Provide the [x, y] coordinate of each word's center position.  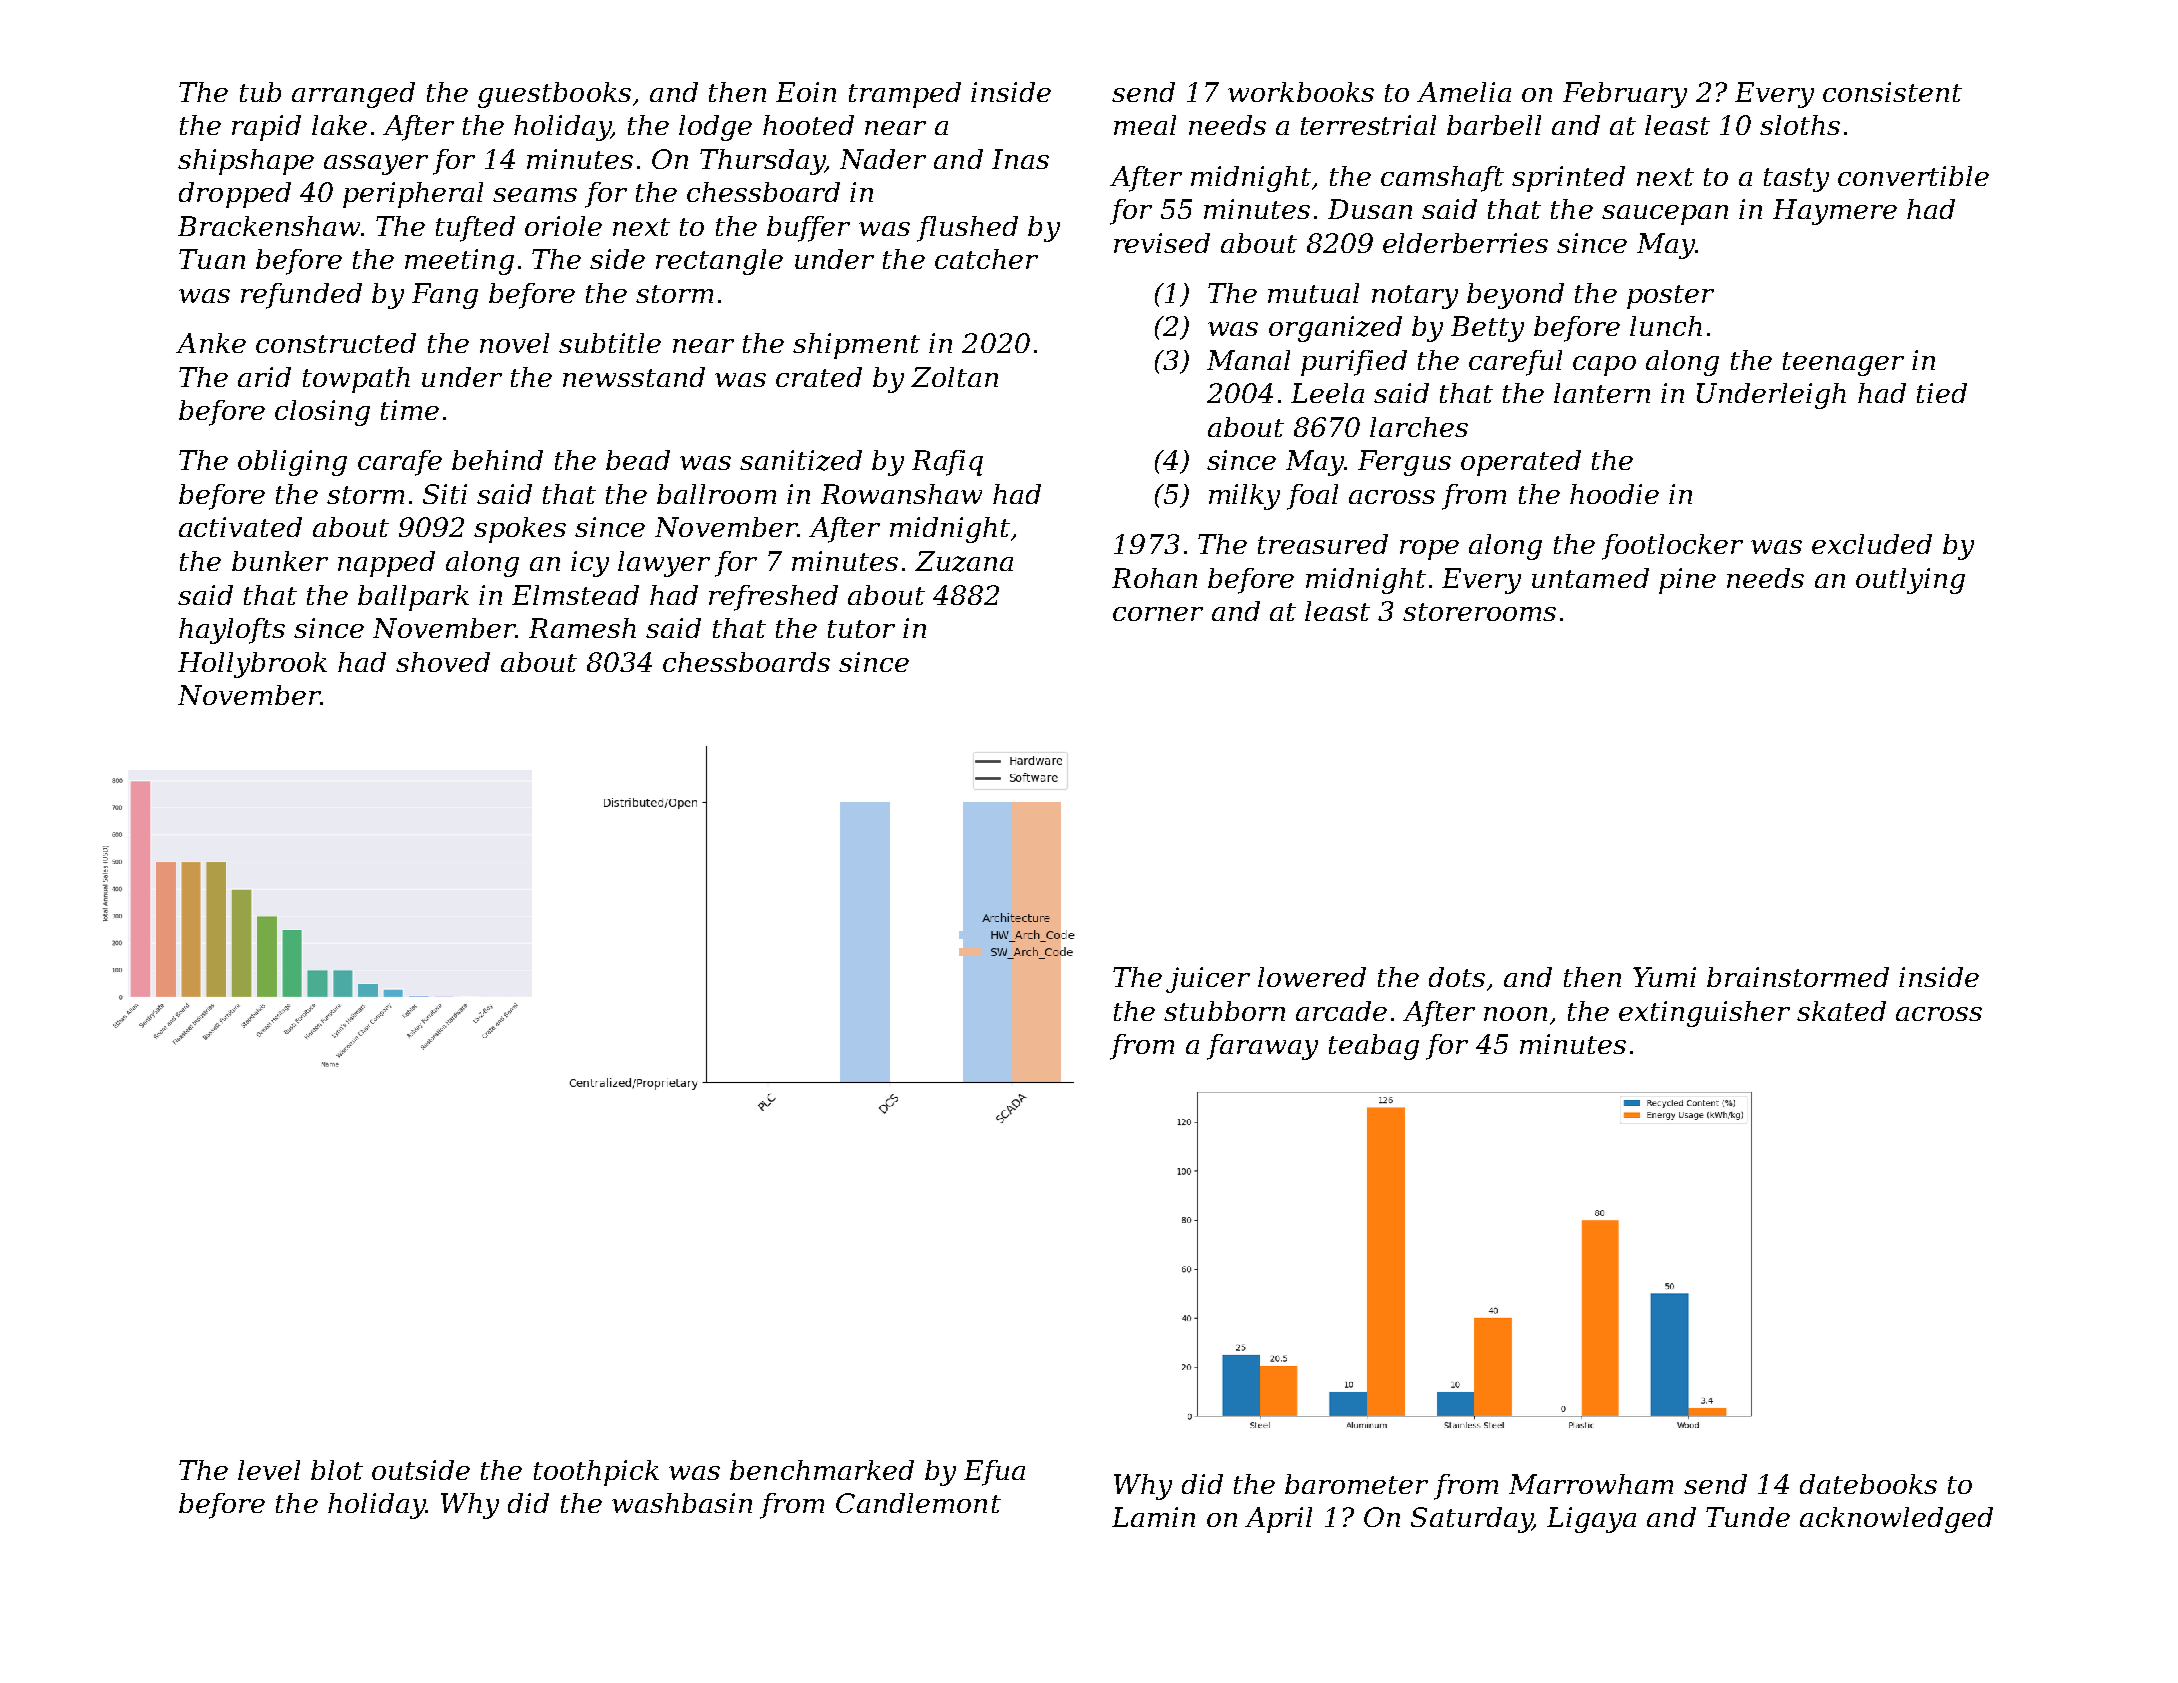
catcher [986, 259]
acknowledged [1896, 1520]
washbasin [682, 1503]
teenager [1843, 364]
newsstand [634, 377]
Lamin [1153, 1517]
